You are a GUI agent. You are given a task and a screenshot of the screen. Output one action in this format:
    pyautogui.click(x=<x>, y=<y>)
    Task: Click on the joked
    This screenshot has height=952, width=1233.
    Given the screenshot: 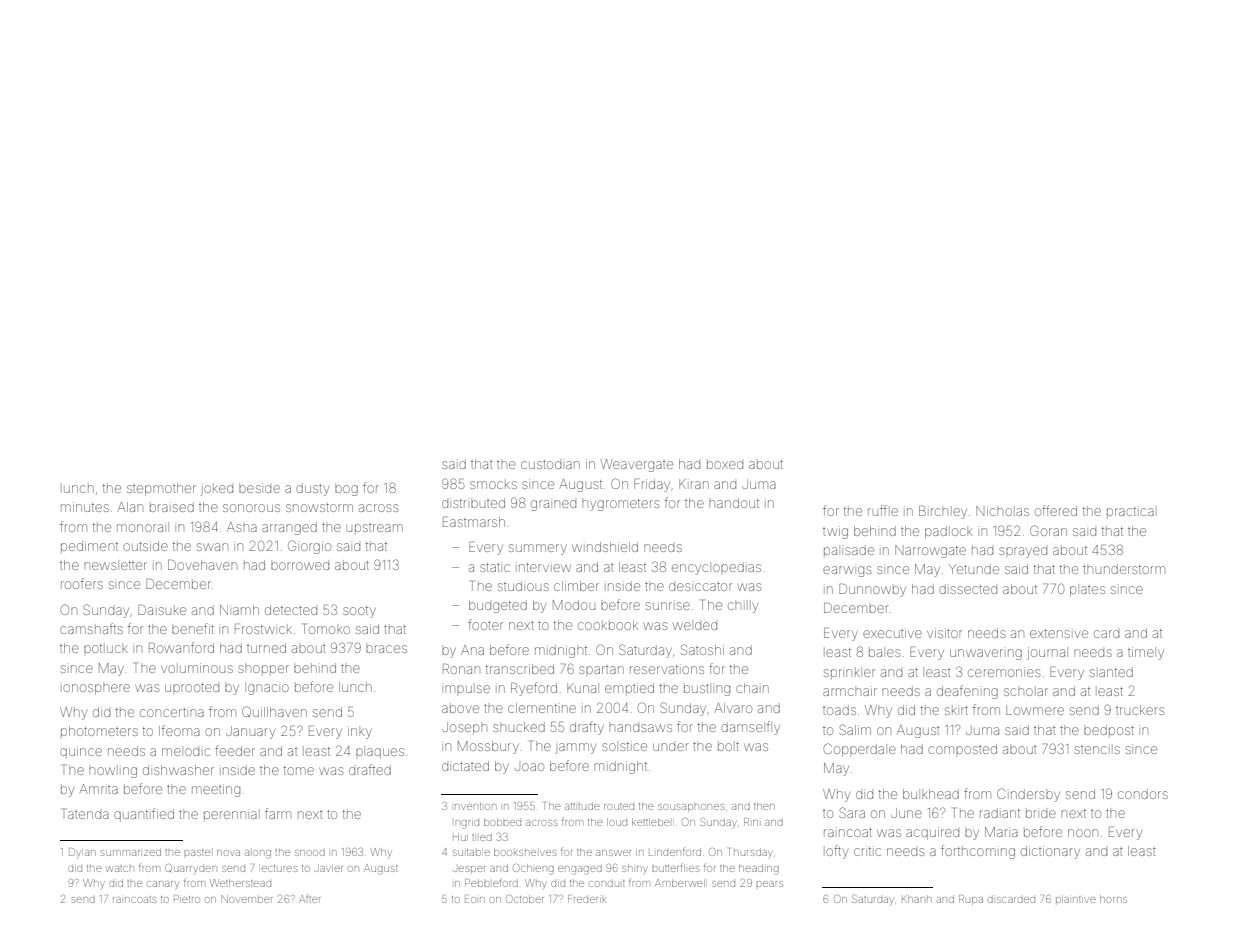 What is the action you would take?
    pyautogui.click(x=217, y=490)
